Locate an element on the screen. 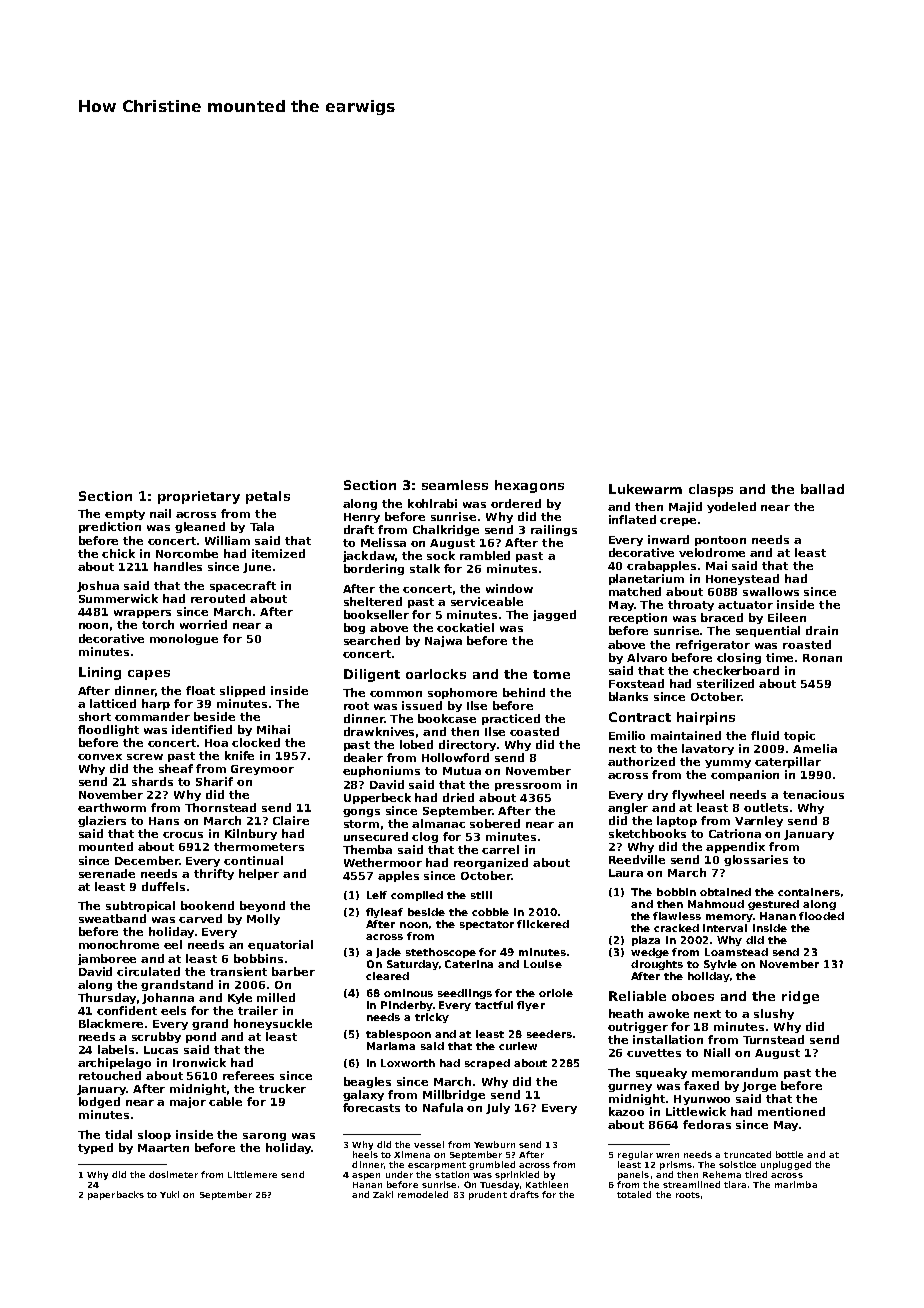 This screenshot has width=924, height=1308. floodlight is located at coordinates (108, 730).
